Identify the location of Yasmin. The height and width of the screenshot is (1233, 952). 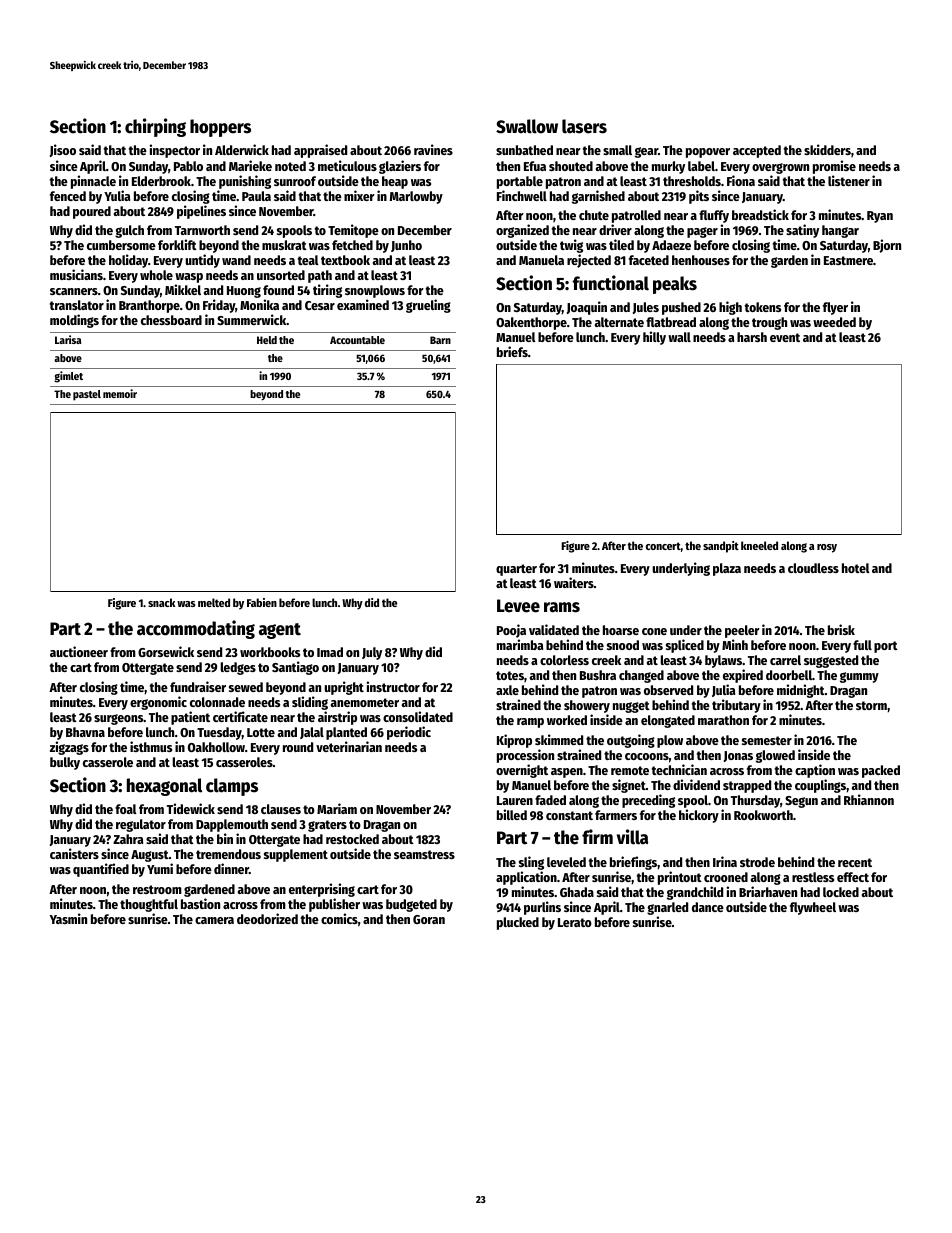
(68, 918).
